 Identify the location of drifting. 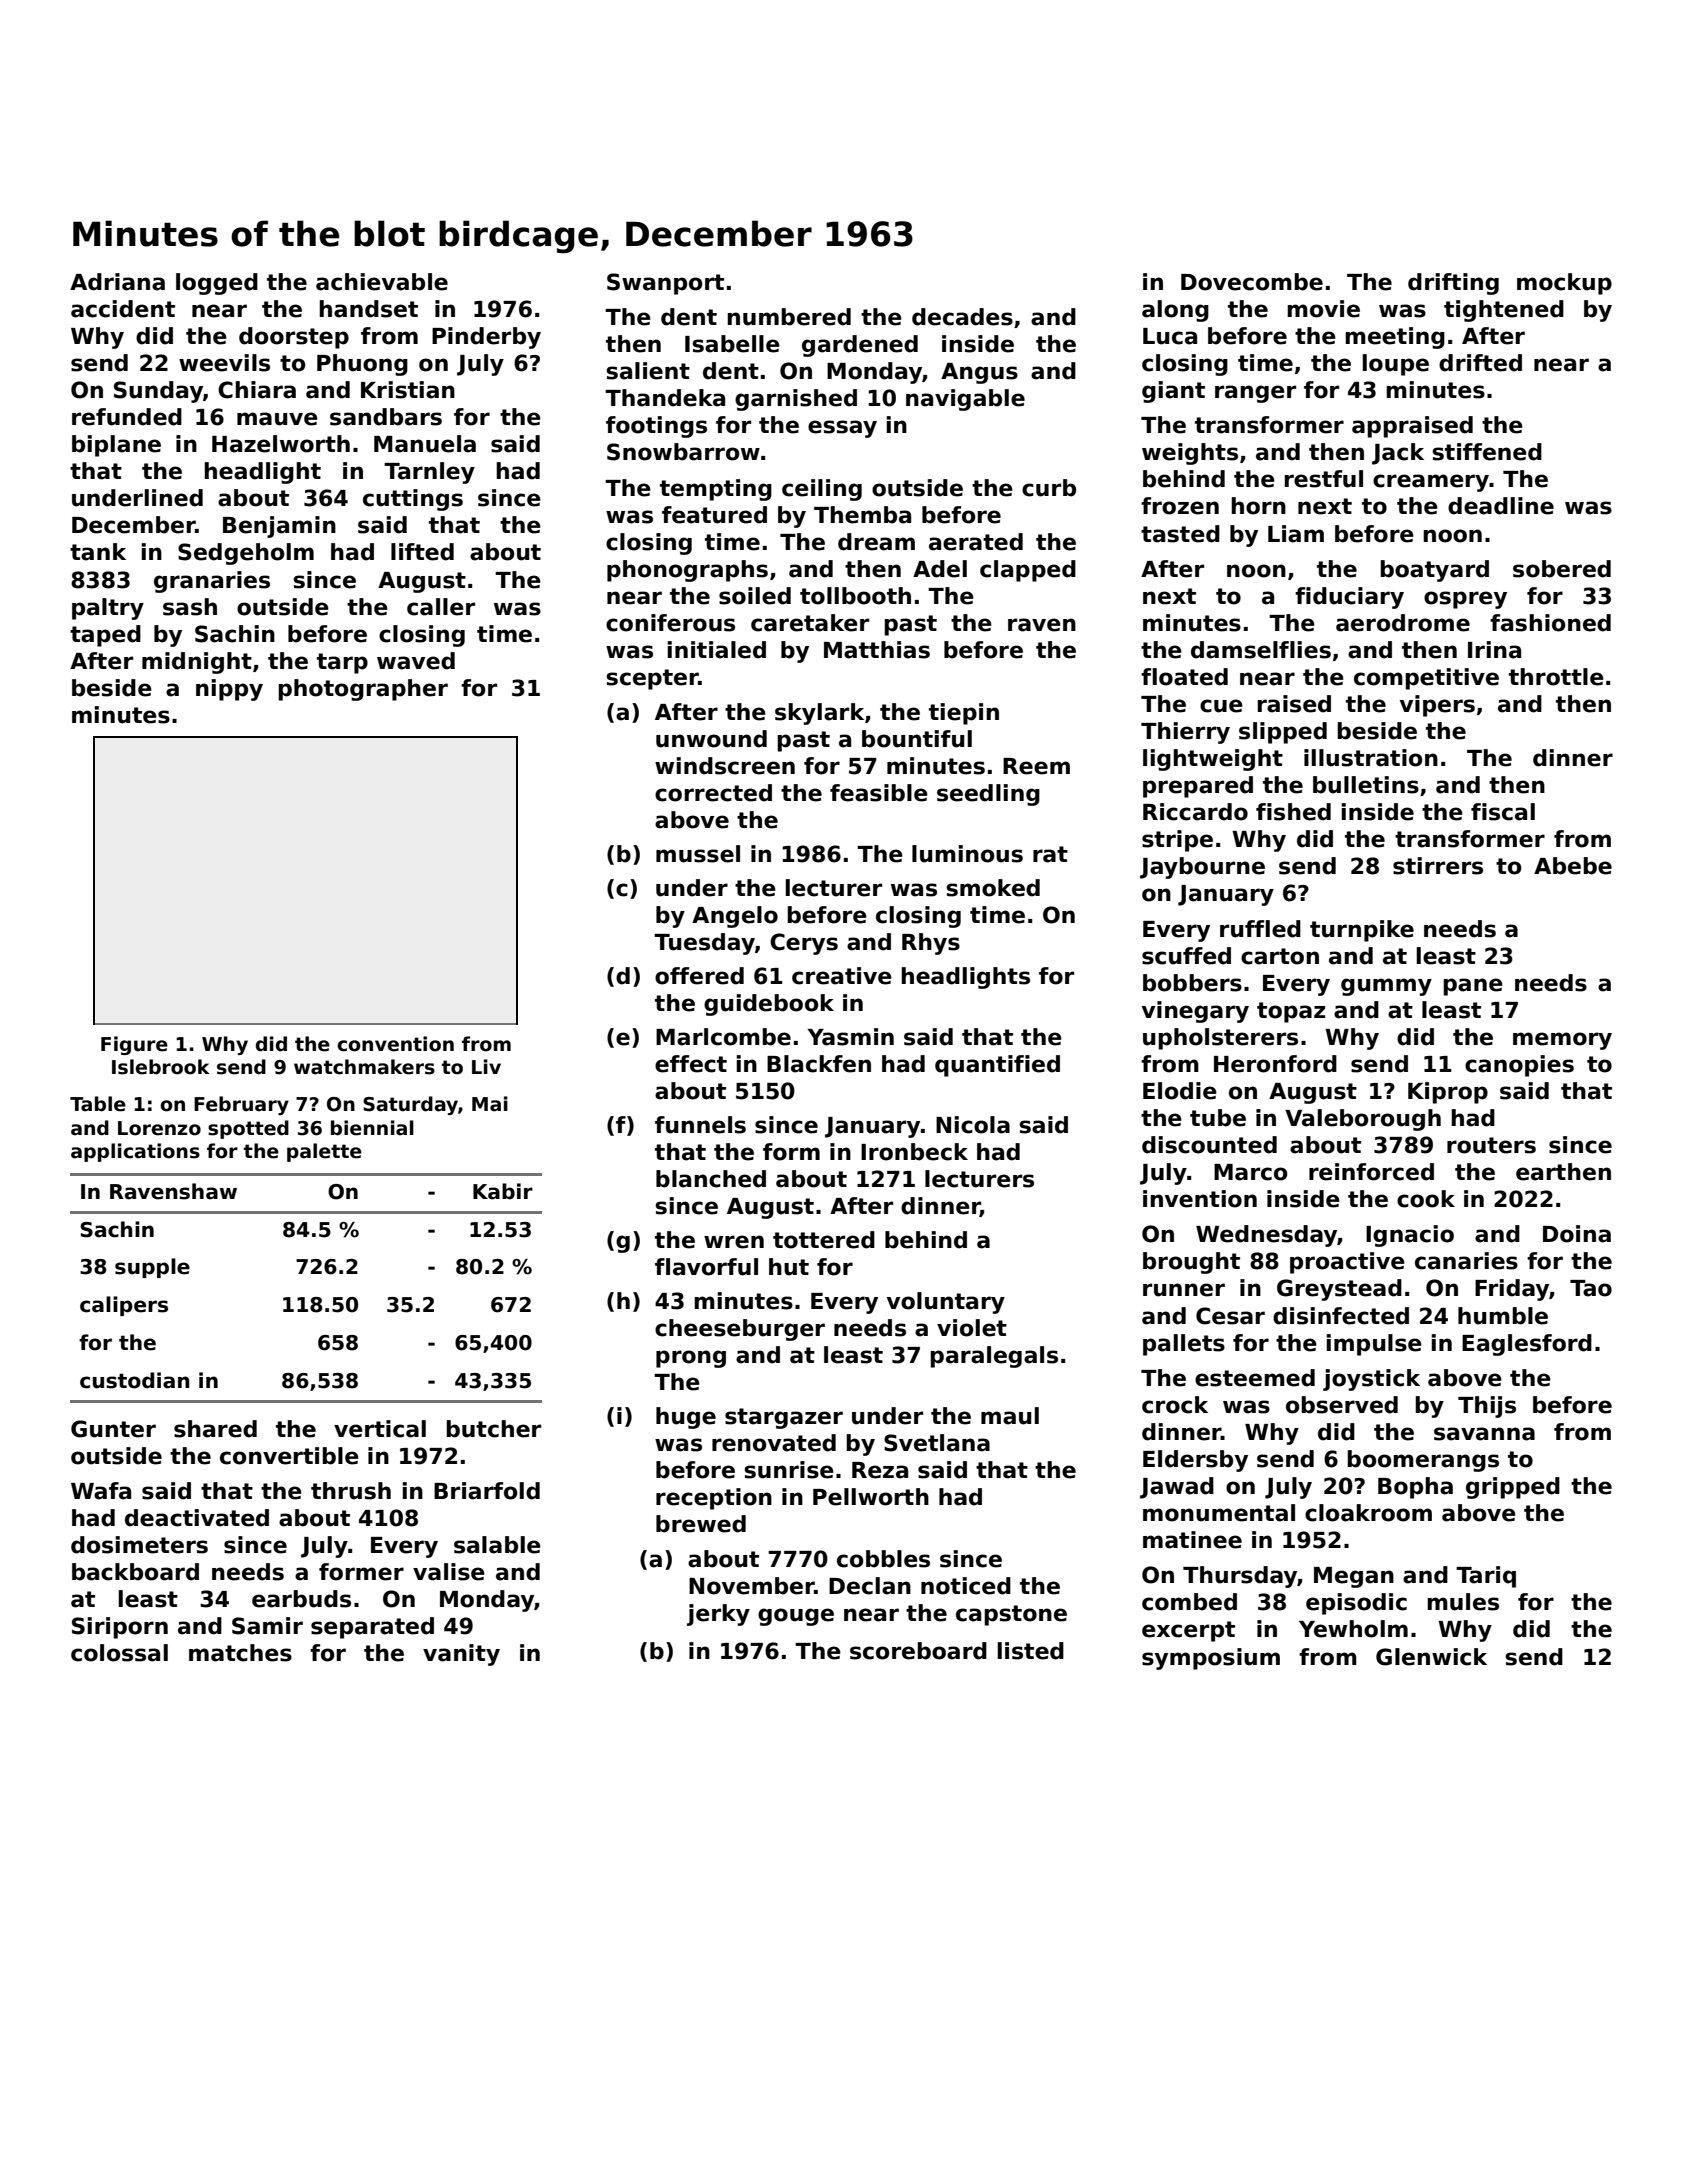
(1453, 284).
